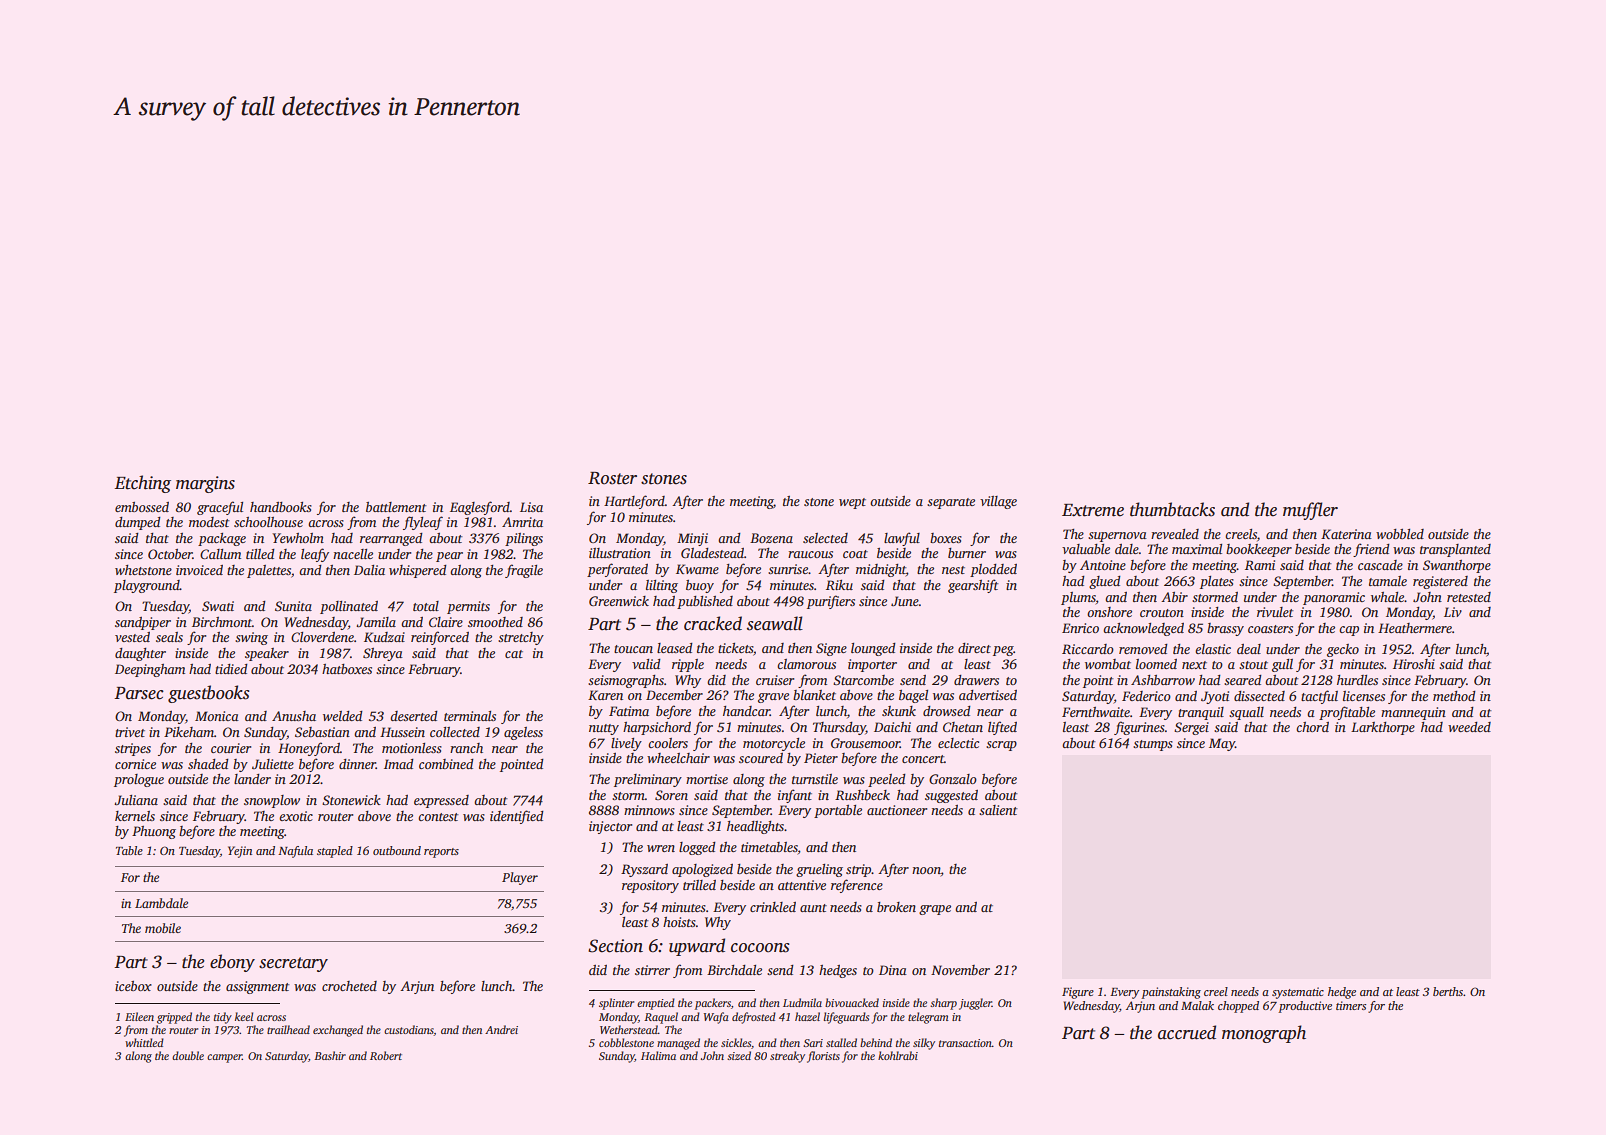  What do you see at coordinates (281, 507) in the page?
I see `handbooks` at bounding box center [281, 507].
